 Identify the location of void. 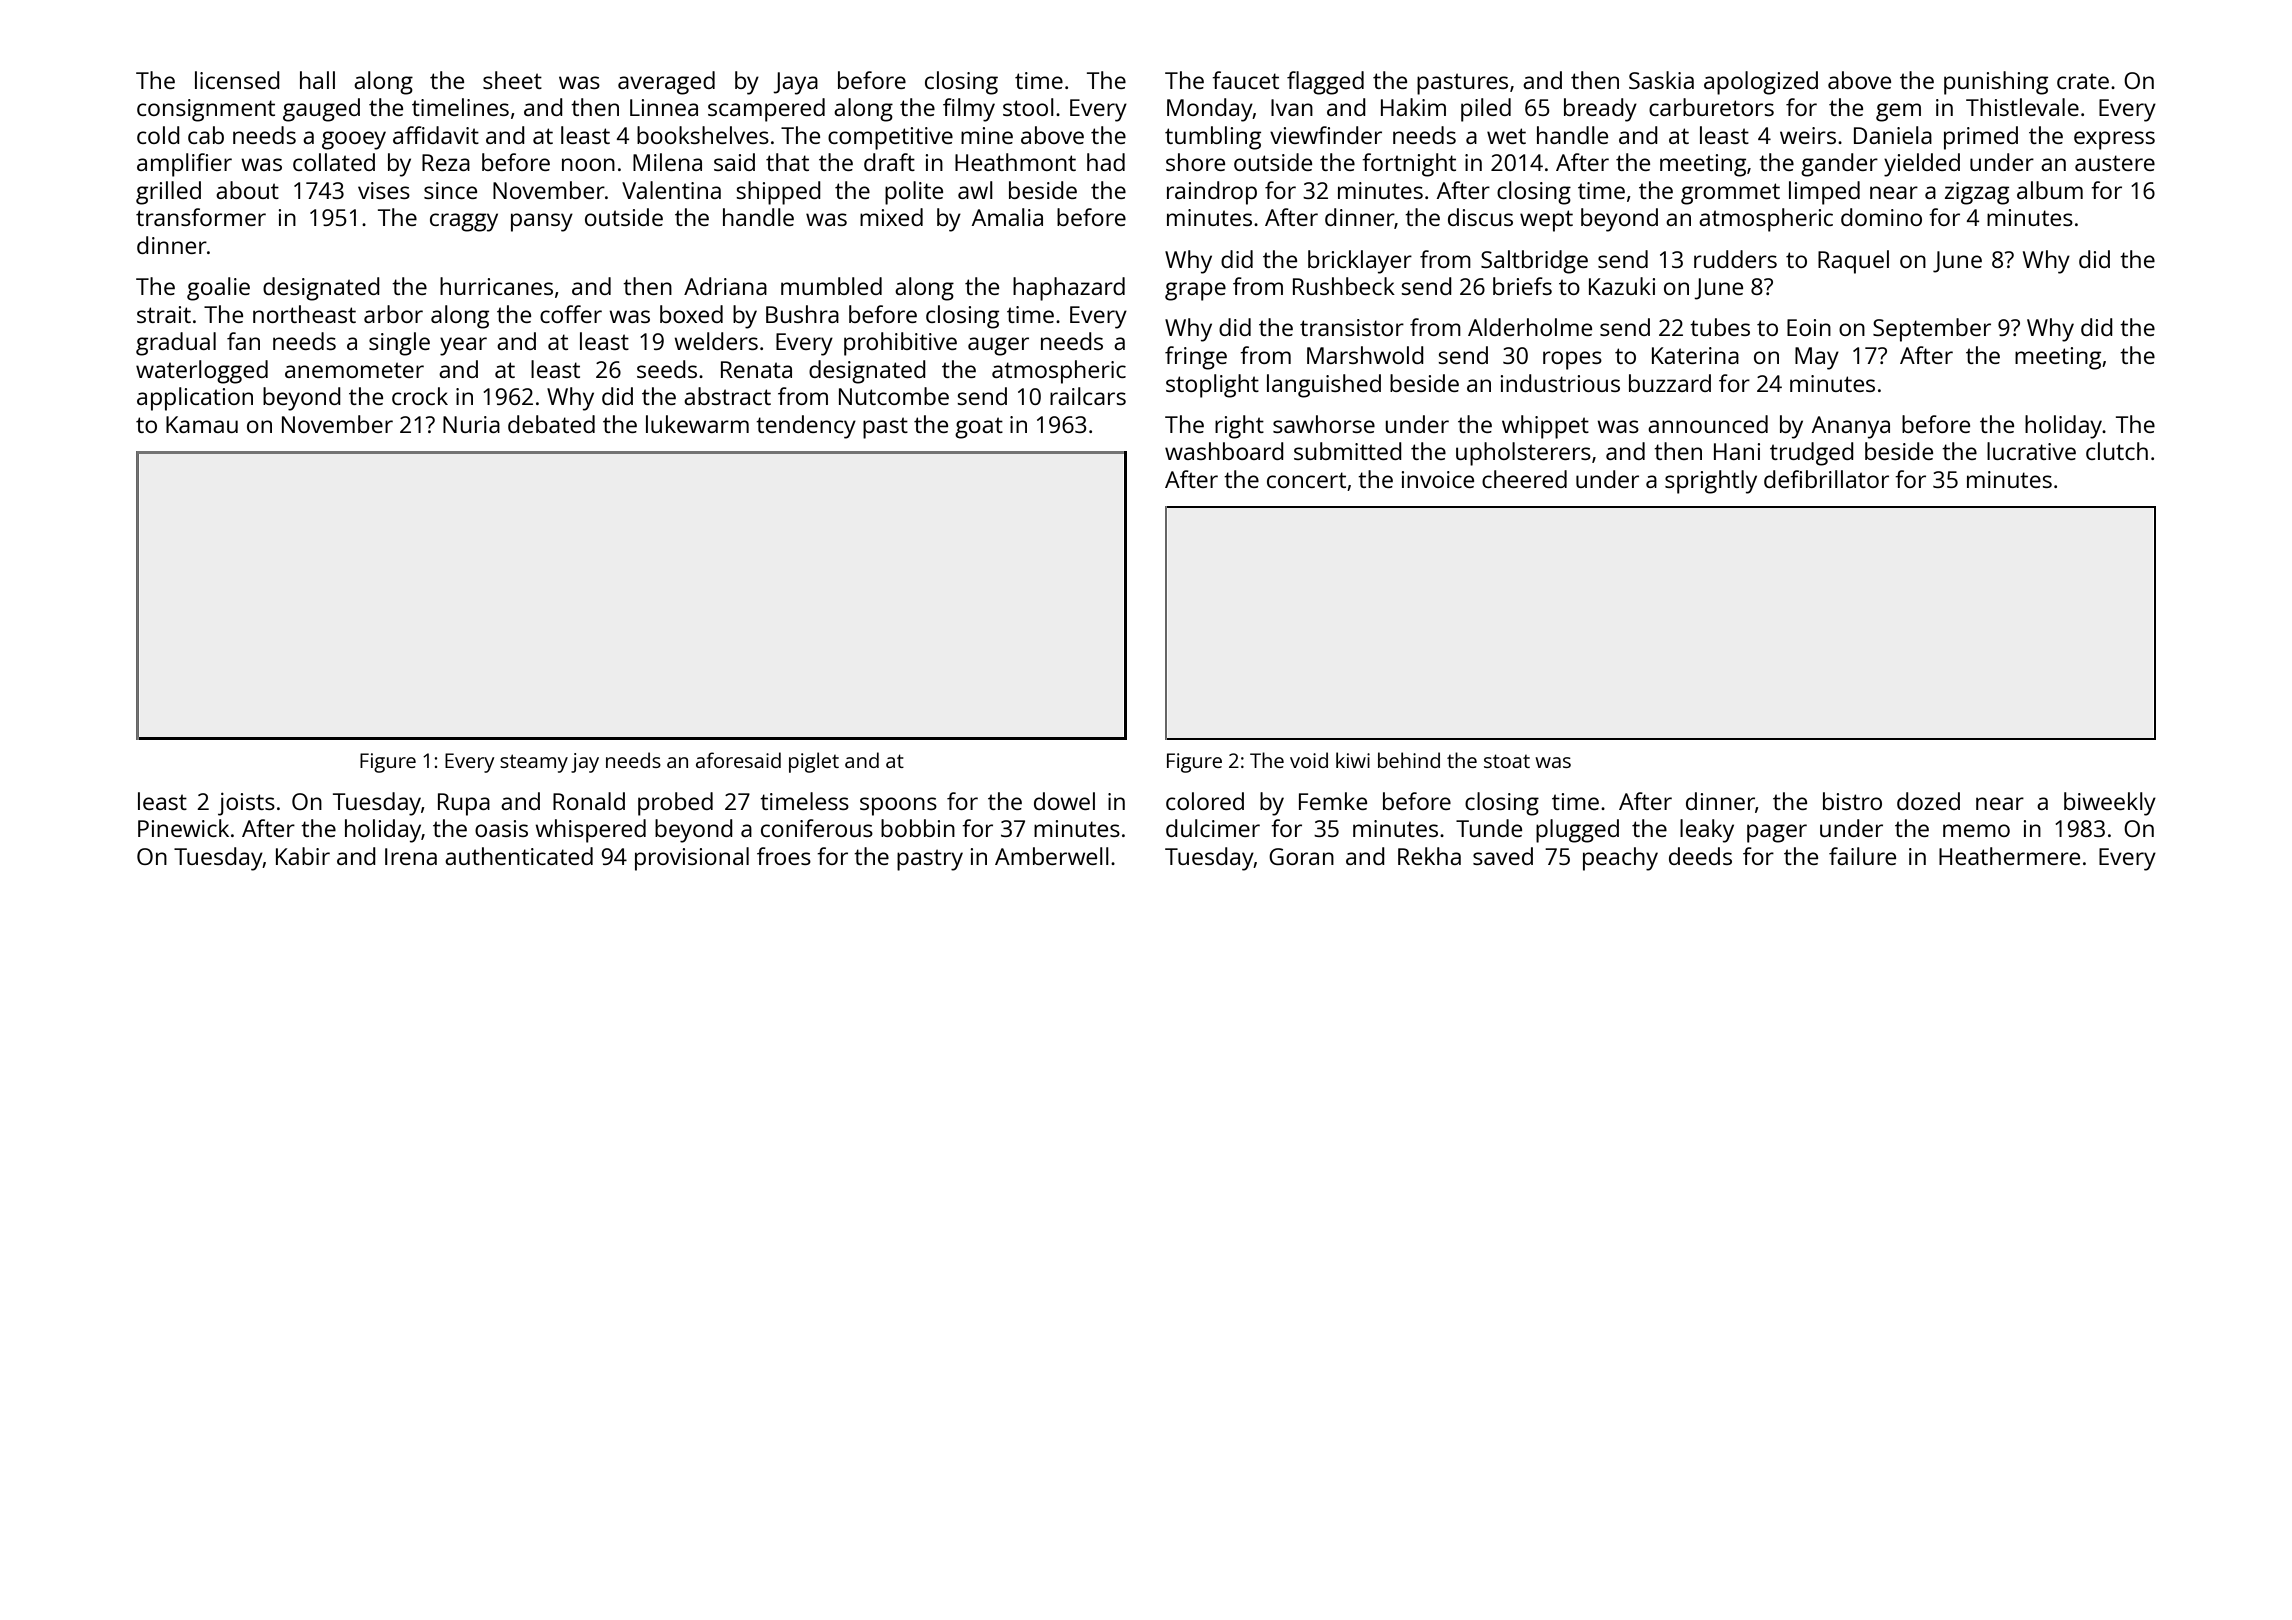
(1309, 760).
